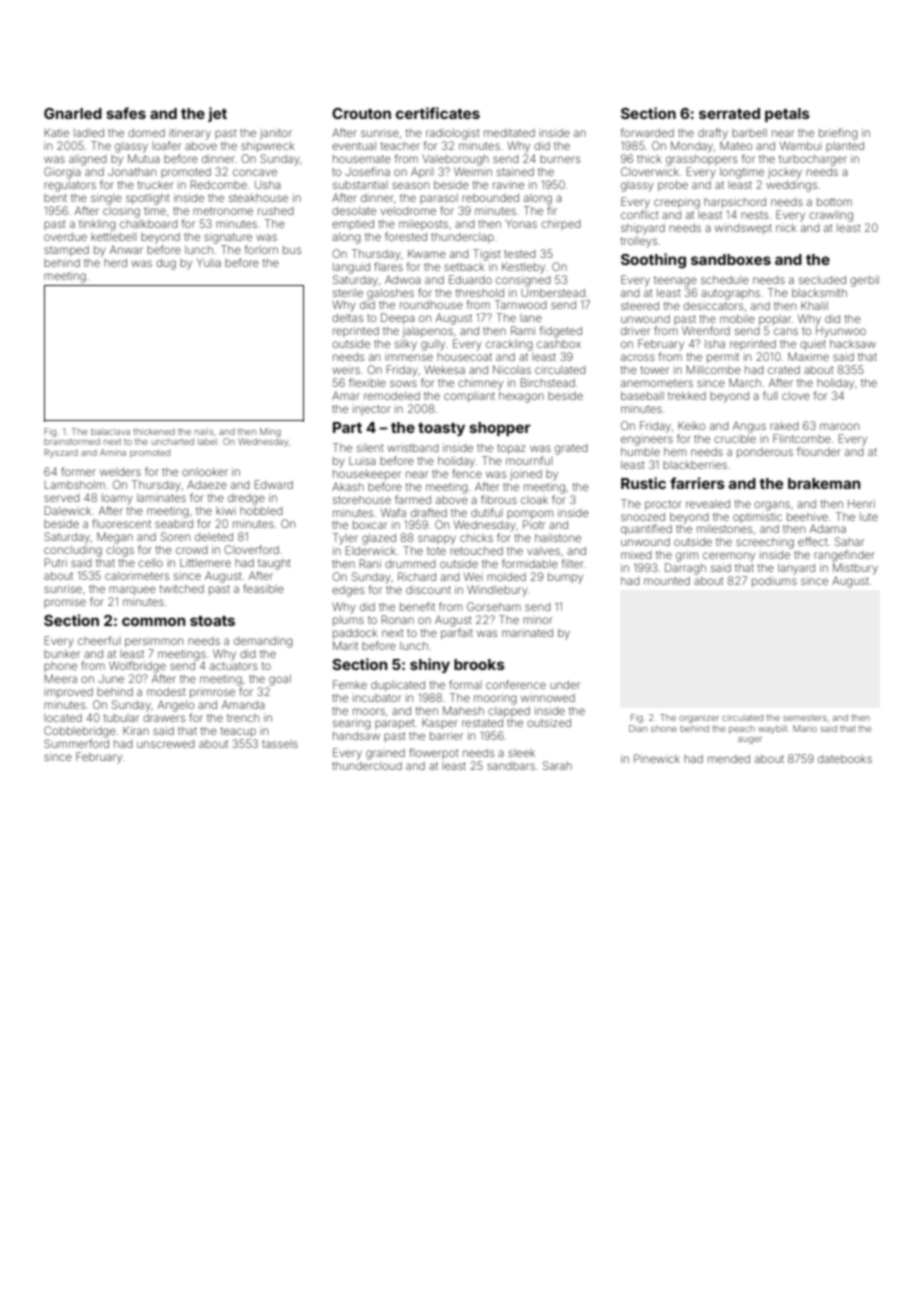 The image size is (924, 1308). What do you see at coordinates (805, 718) in the document?
I see `semesters` at bounding box center [805, 718].
